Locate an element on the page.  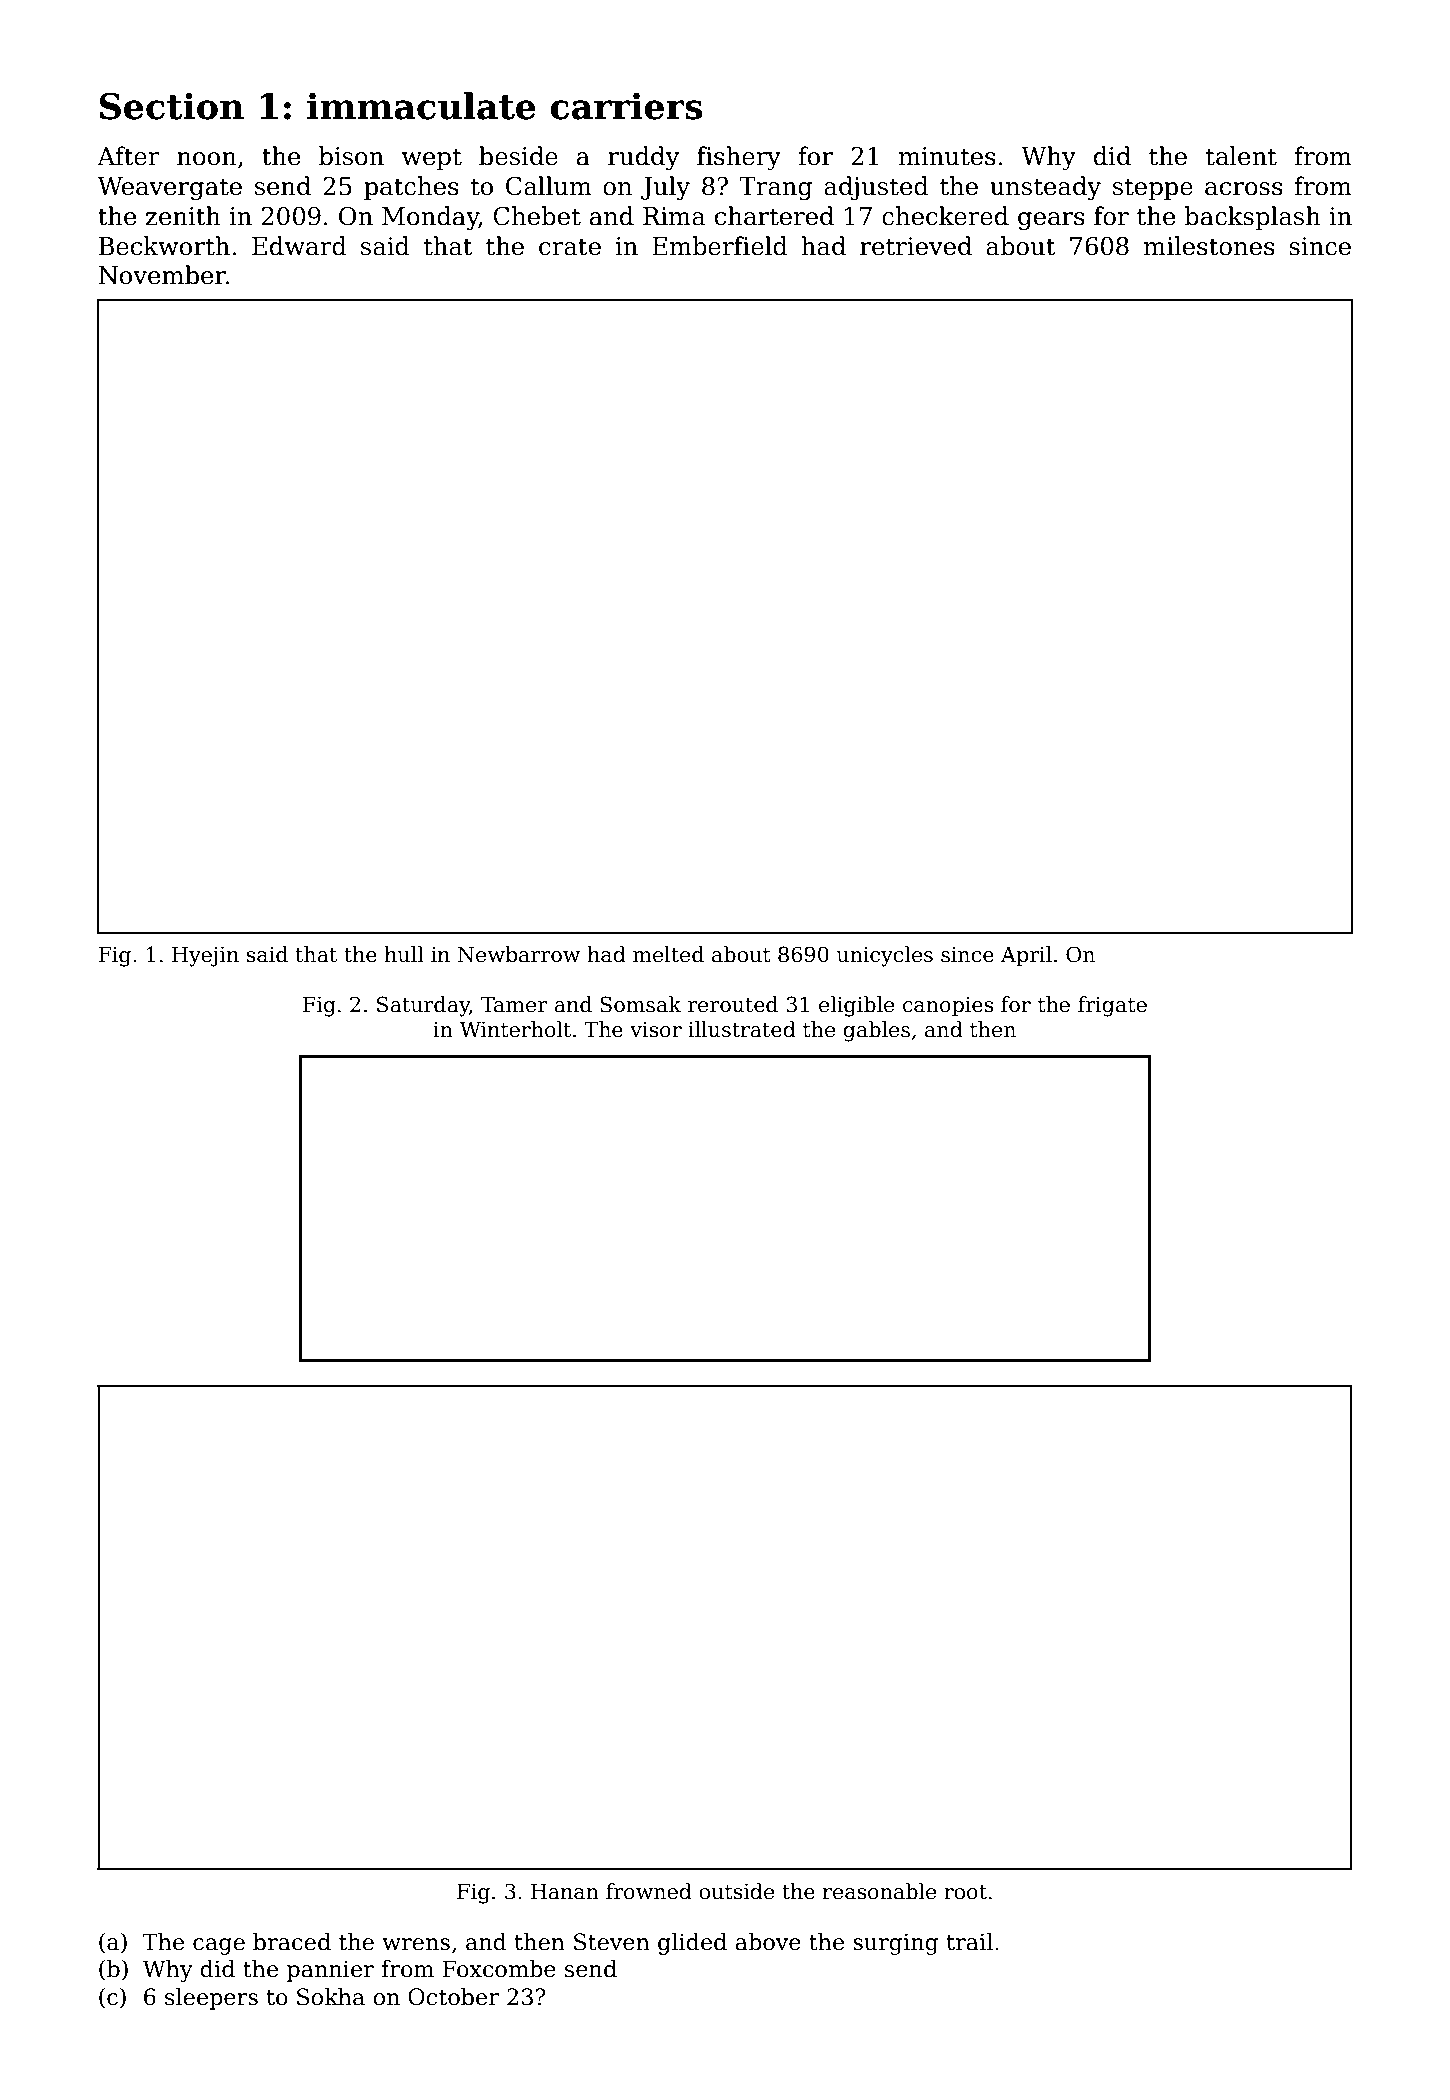
October is located at coordinates (453, 1997).
